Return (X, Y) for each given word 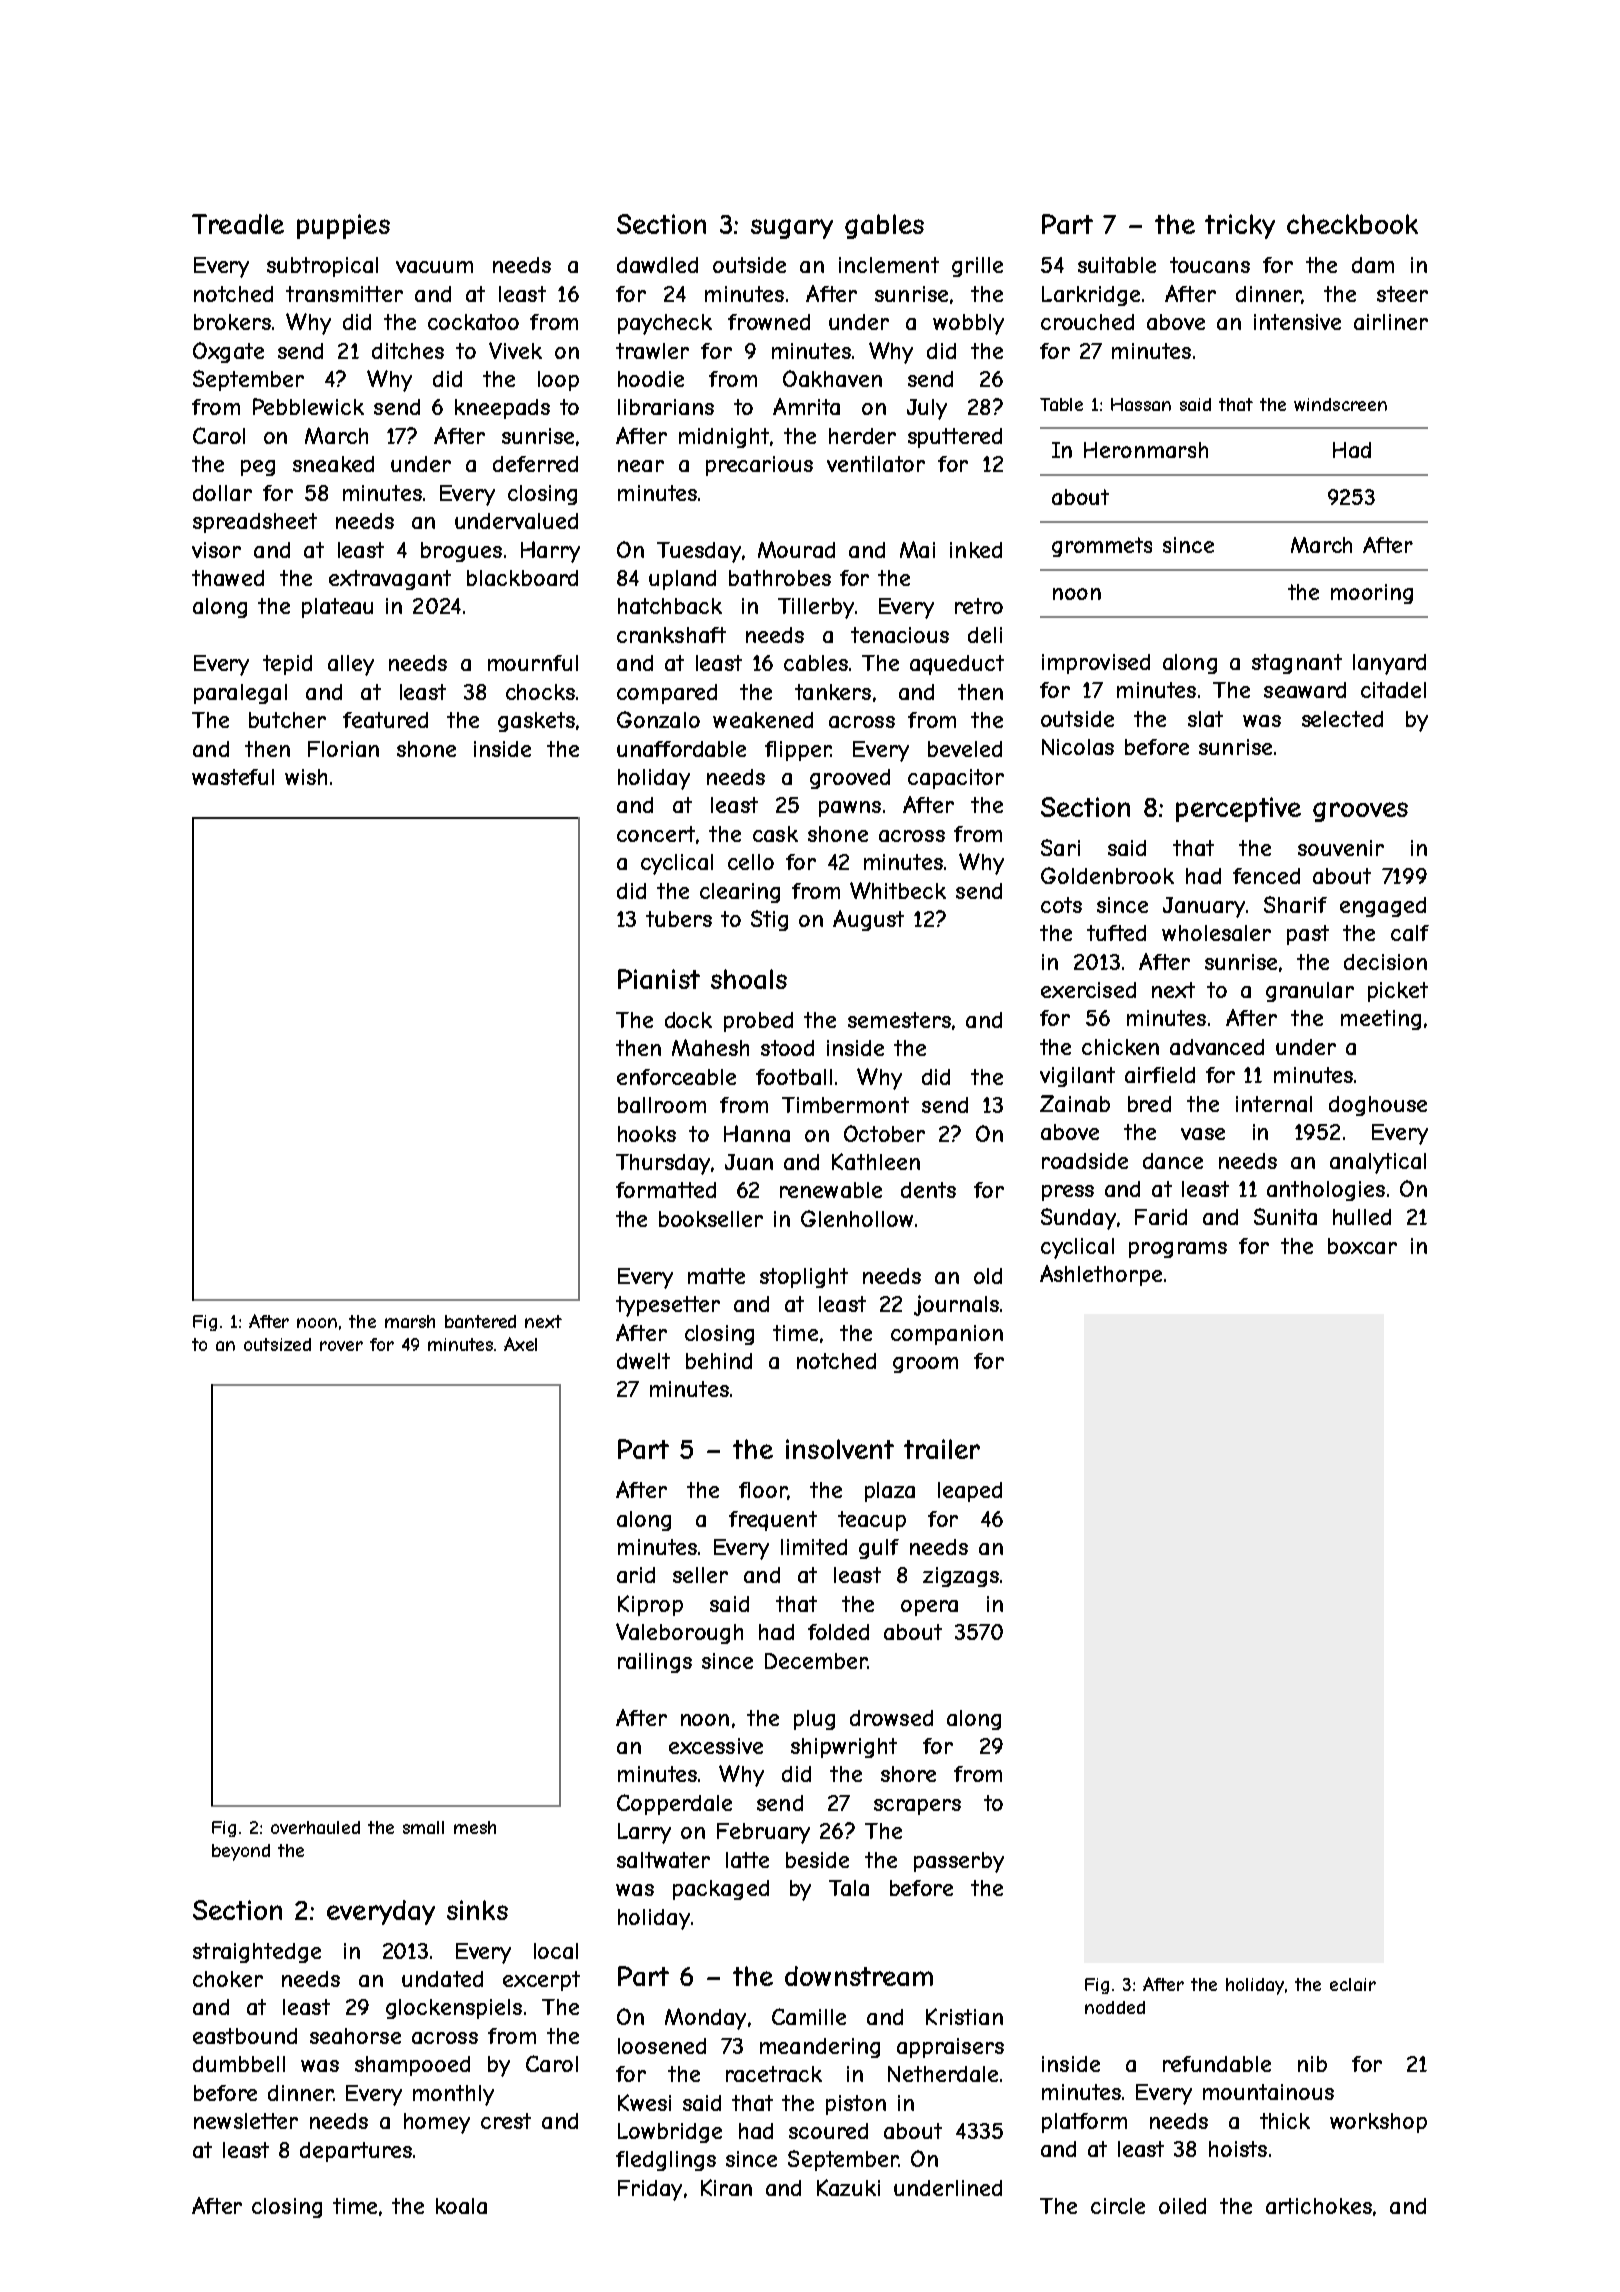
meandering (820, 2048)
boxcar (1362, 1246)
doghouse (1378, 1106)
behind (719, 1361)
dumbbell (239, 2064)
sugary (792, 229)
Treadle (238, 224)
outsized (277, 1344)
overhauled (315, 1827)
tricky (1240, 226)
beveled (965, 749)
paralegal (240, 694)
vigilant (1077, 1077)
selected (1342, 719)
